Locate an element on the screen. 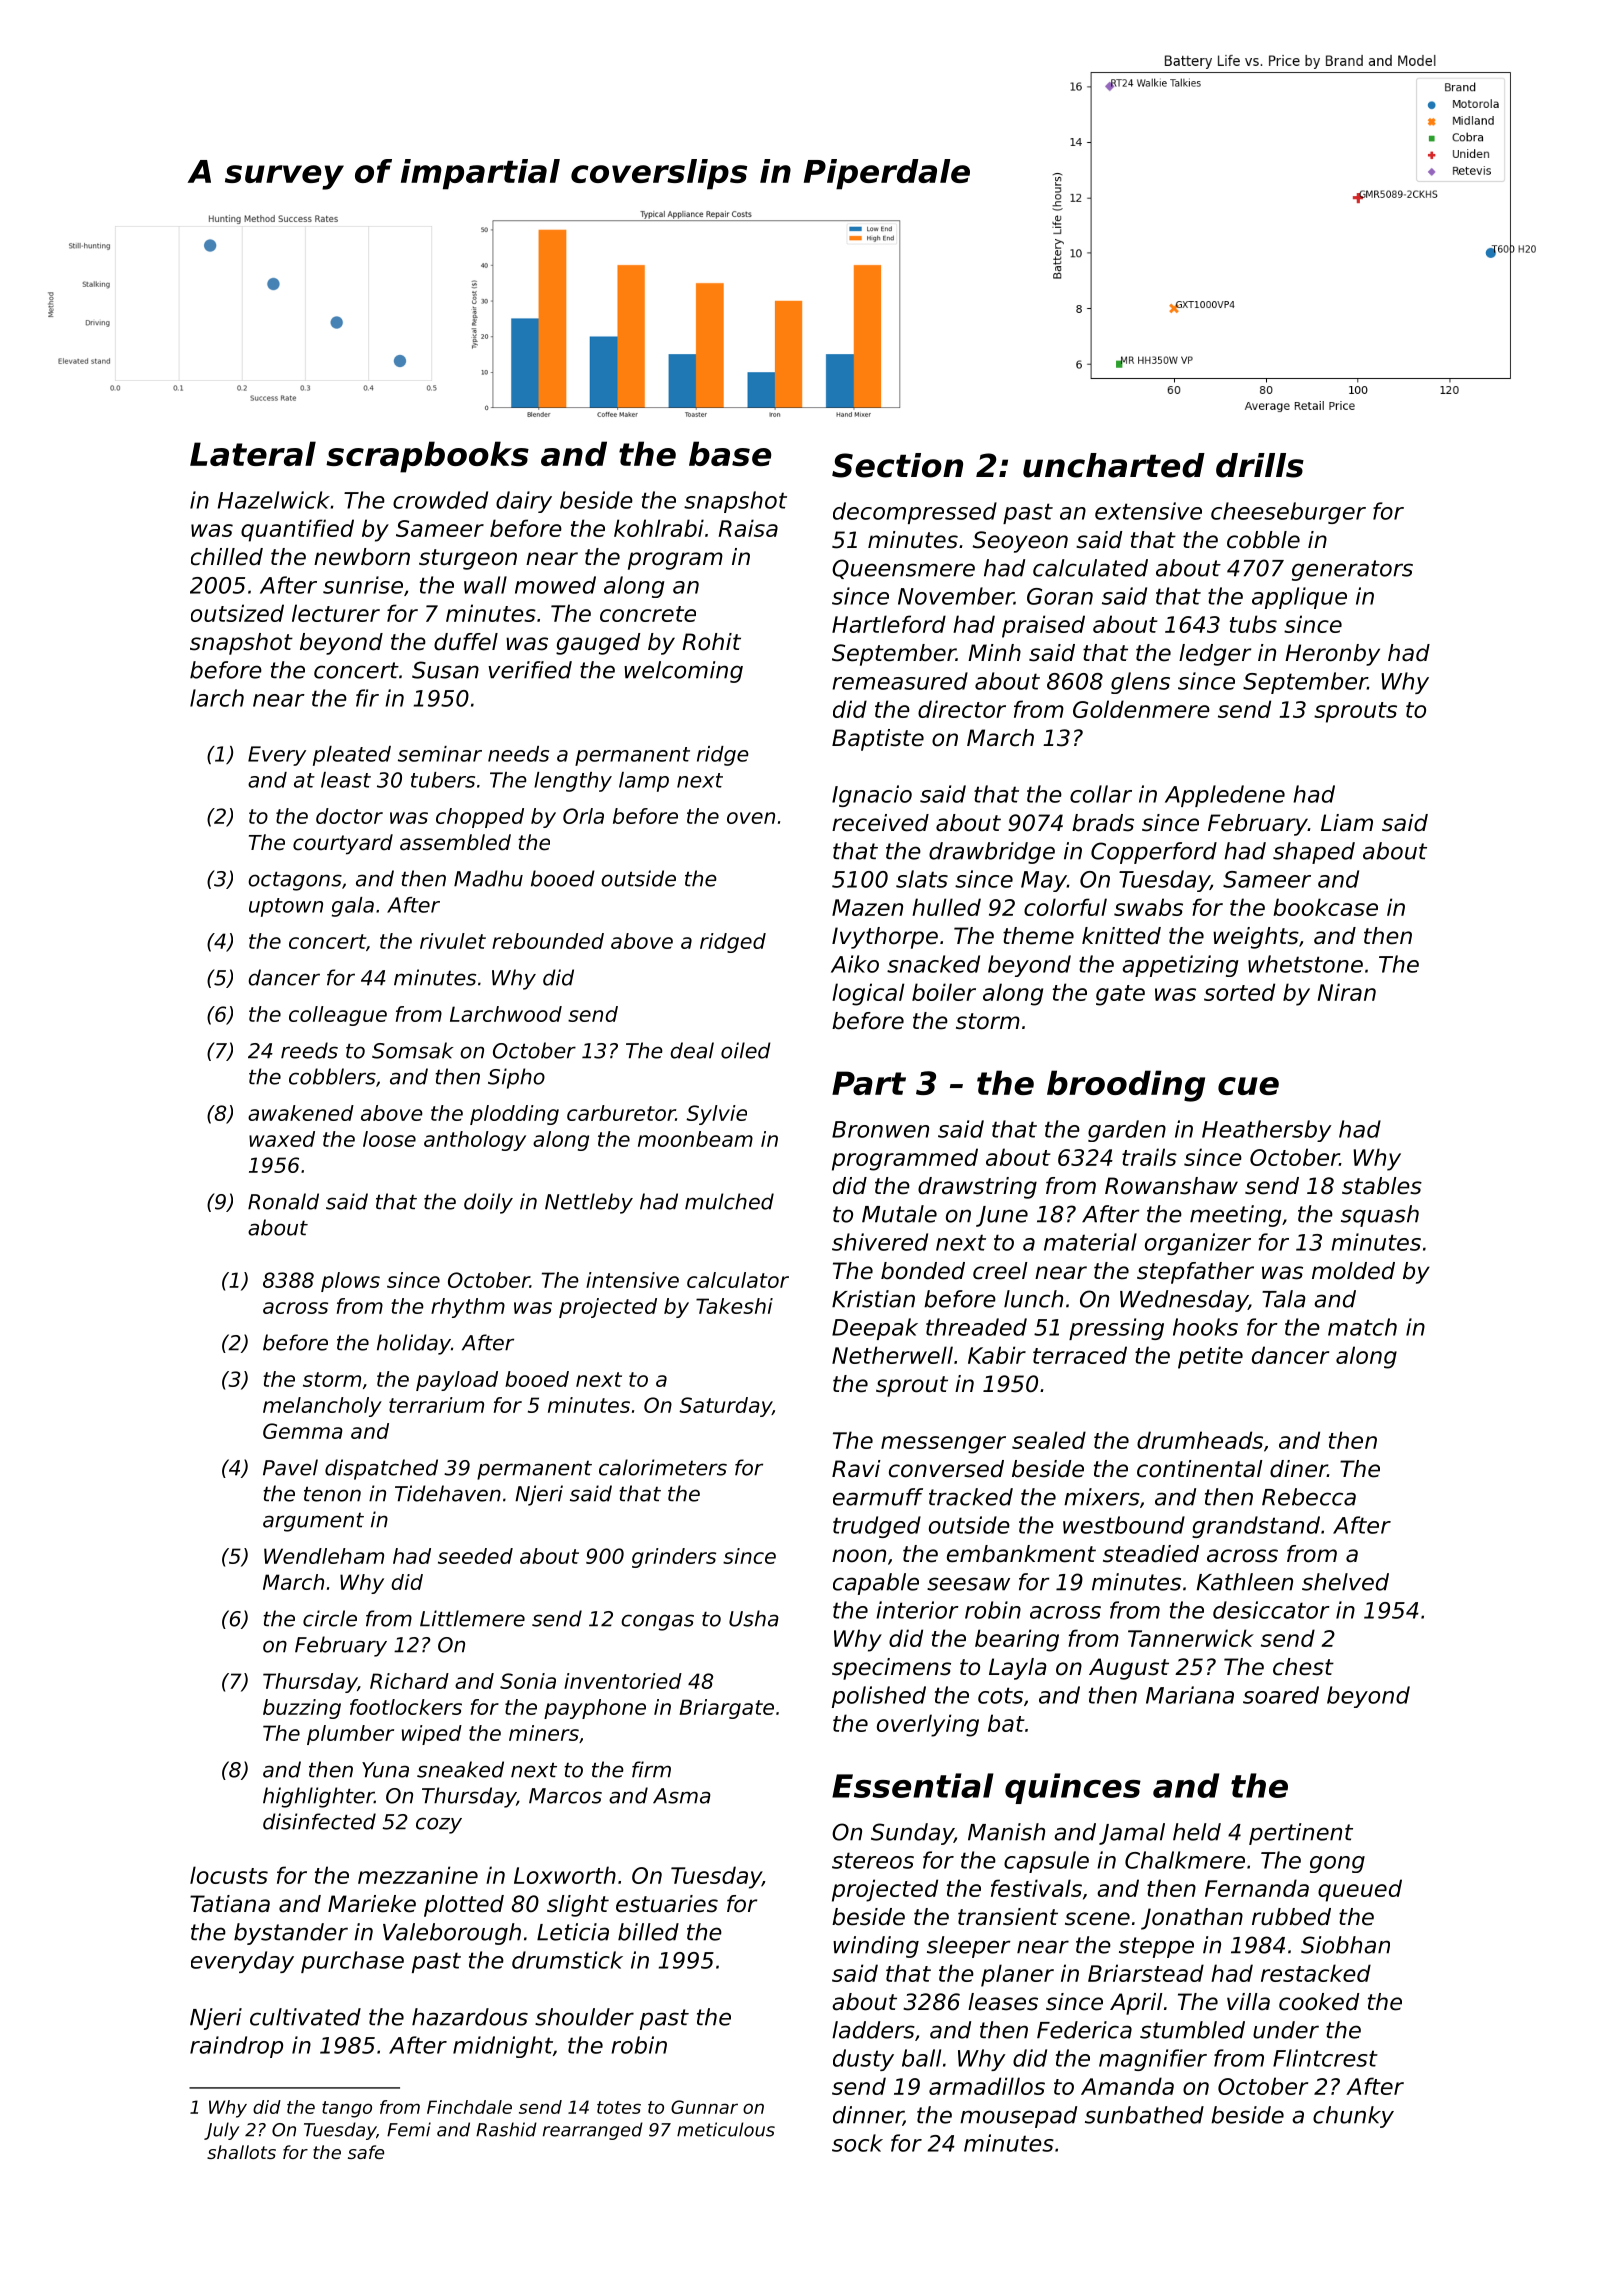 The width and height of the screenshot is (1620, 2292). Section is located at coordinates (897, 465).
